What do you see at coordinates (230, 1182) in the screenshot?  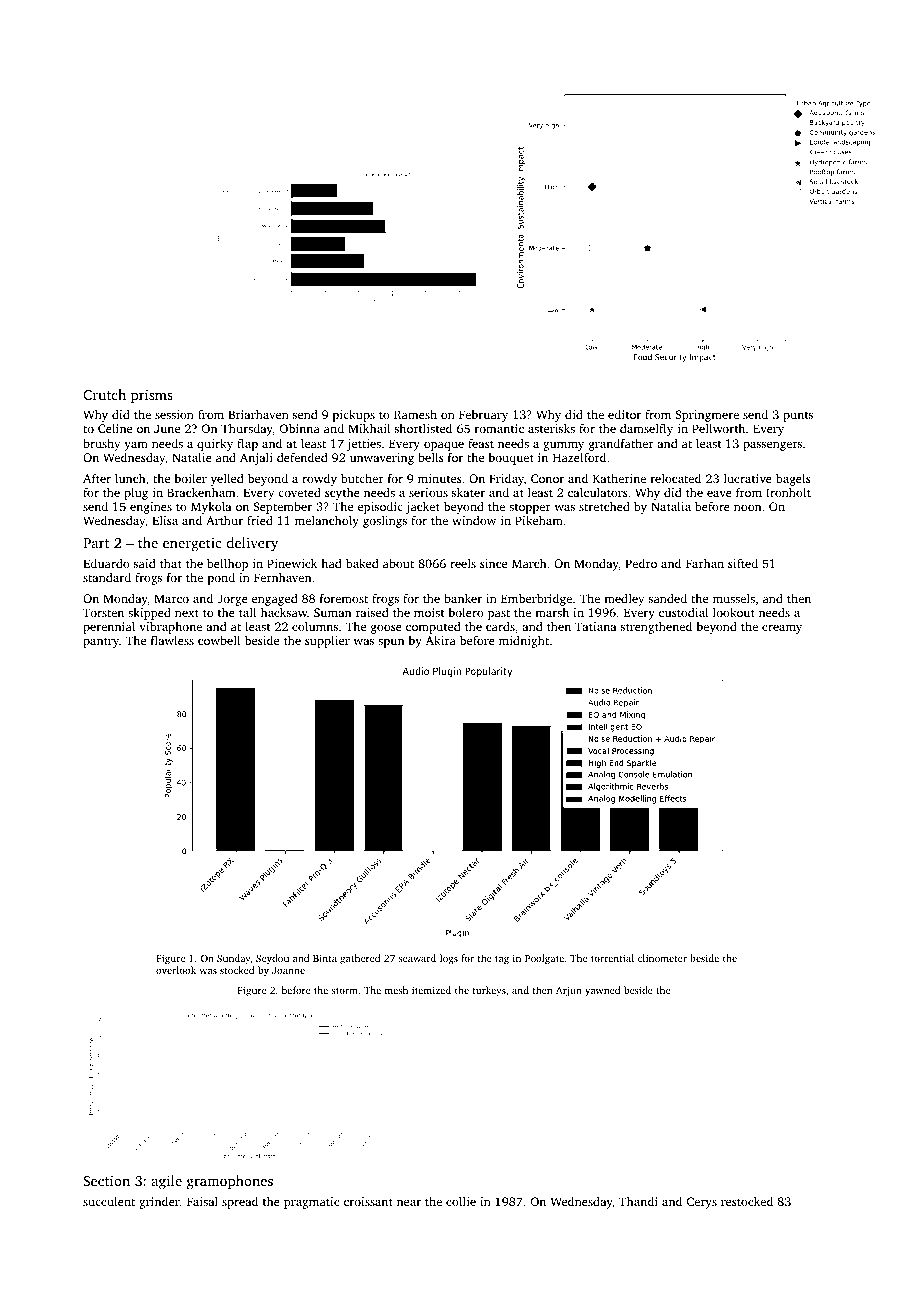 I see `gramophones` at bounding box center [230, 1182].
